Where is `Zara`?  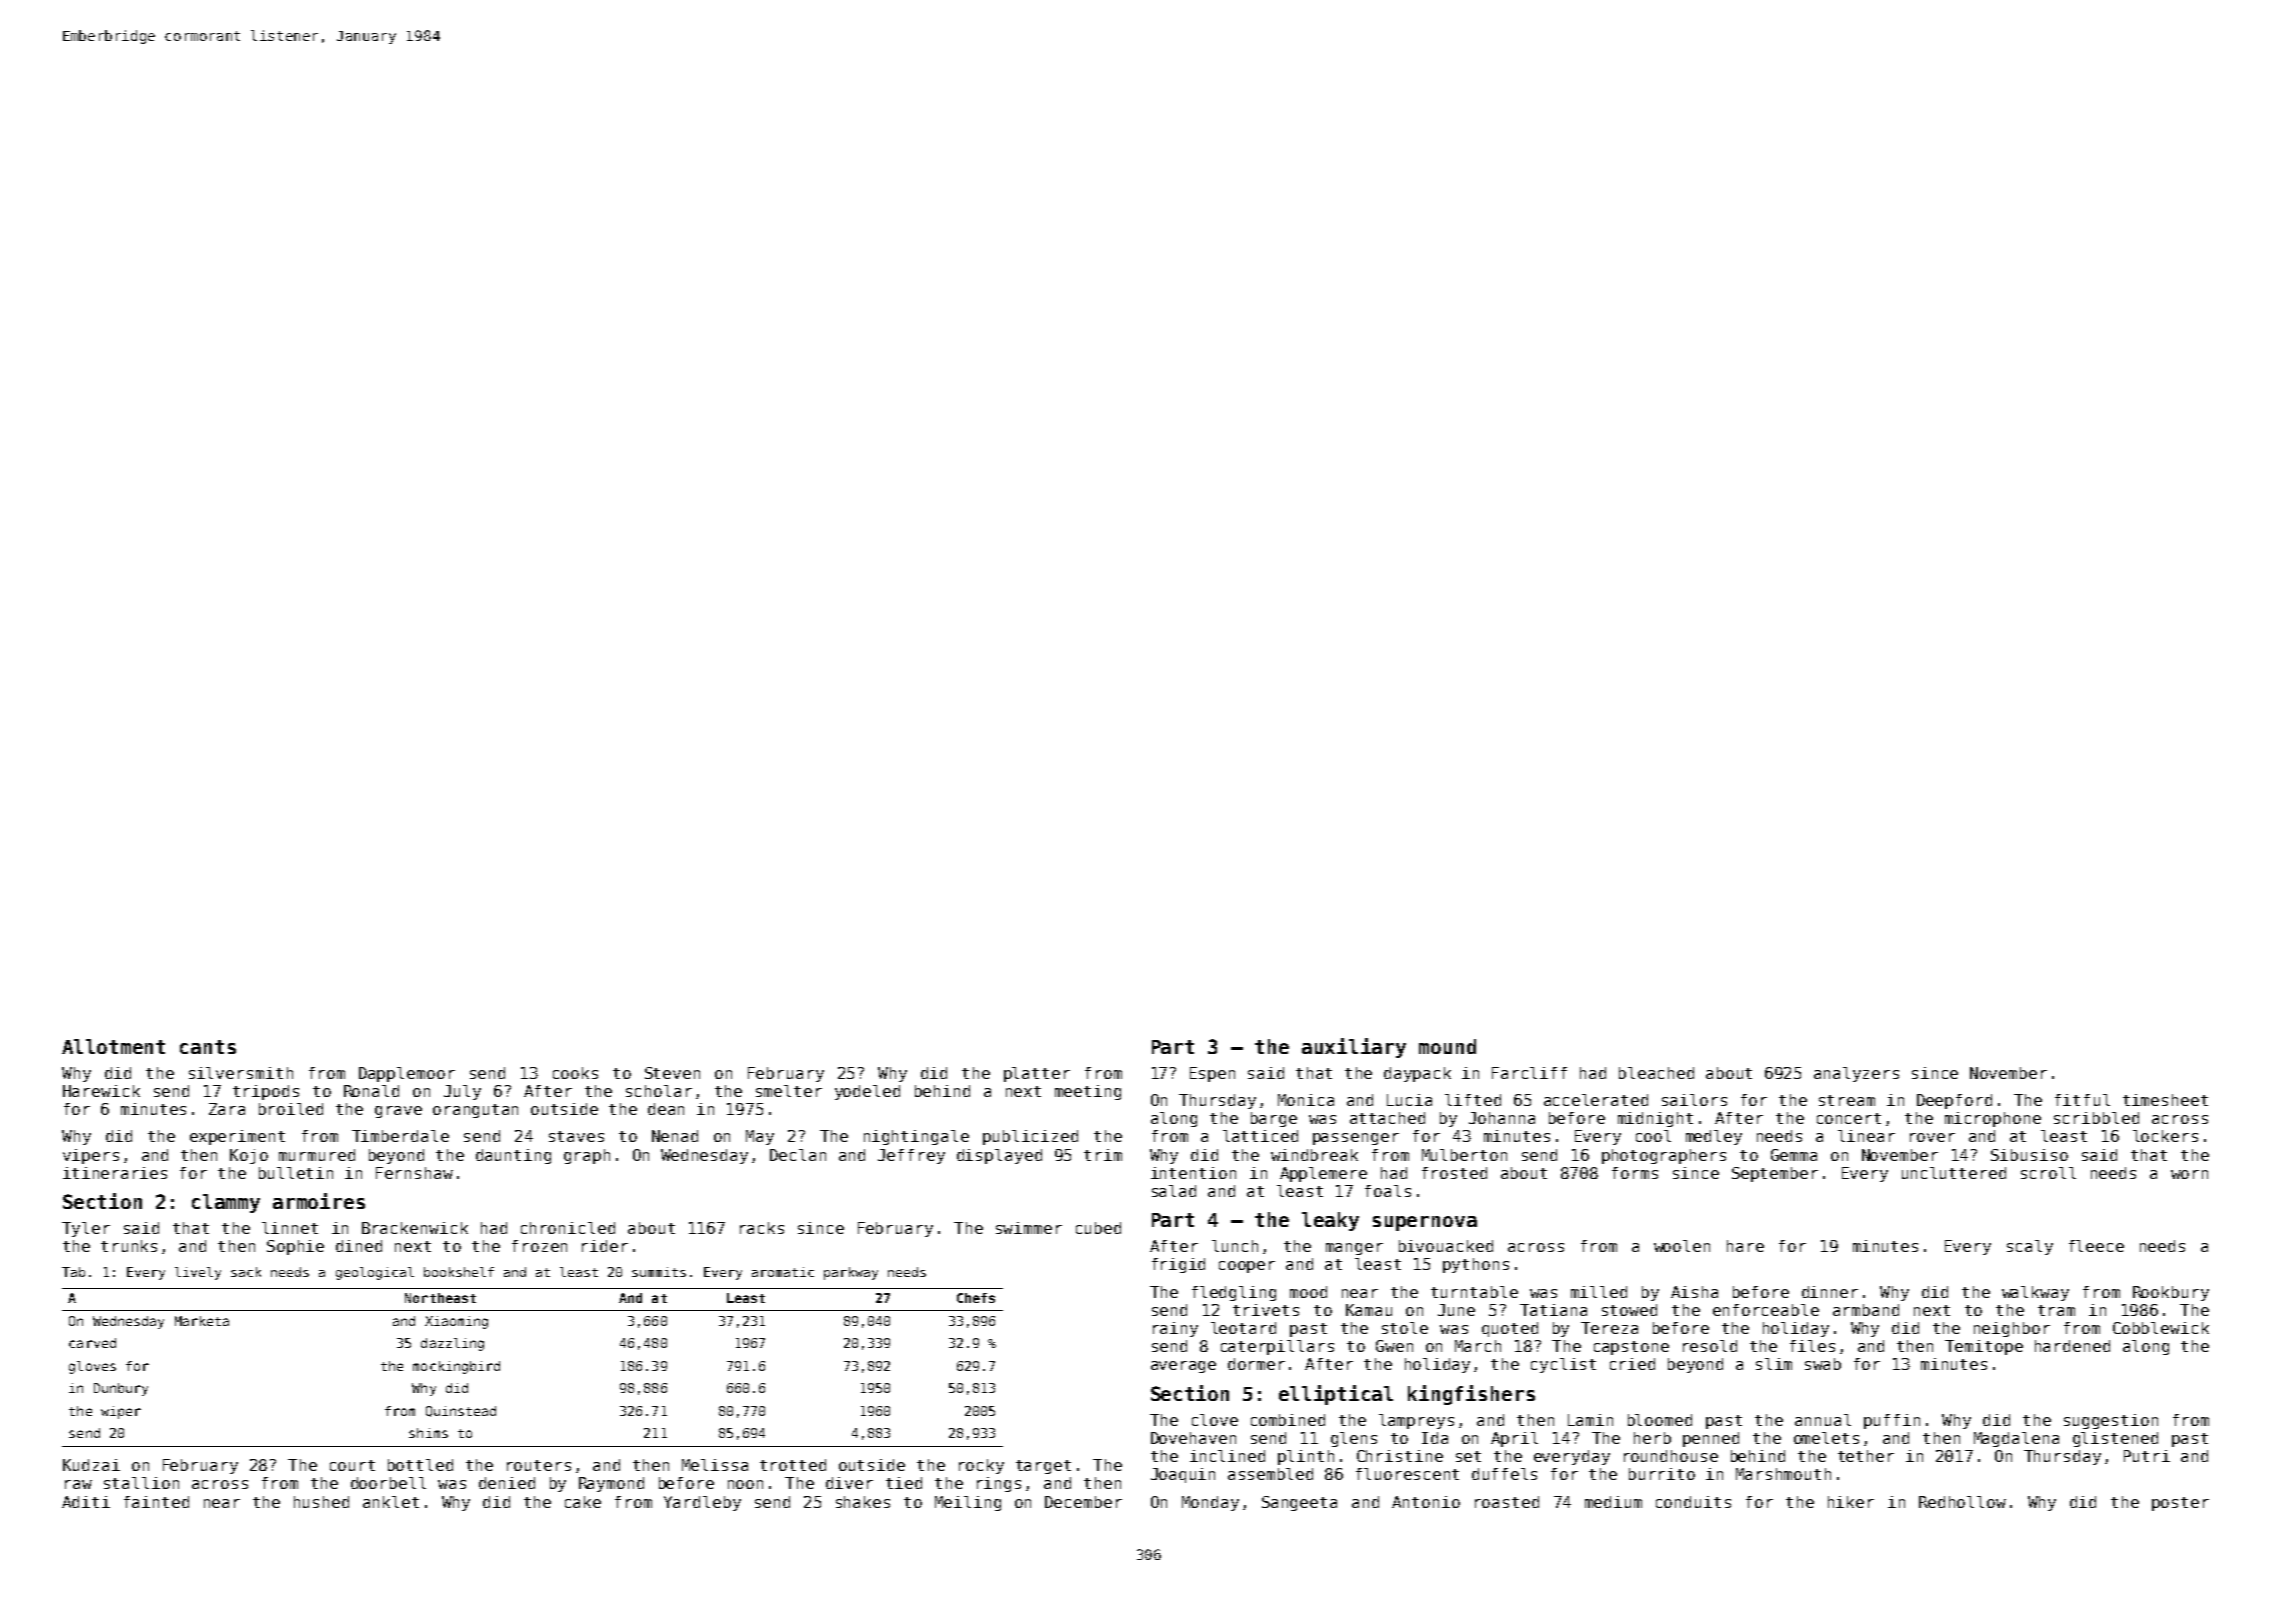 Zara is located at coordinates (227, 1109).
